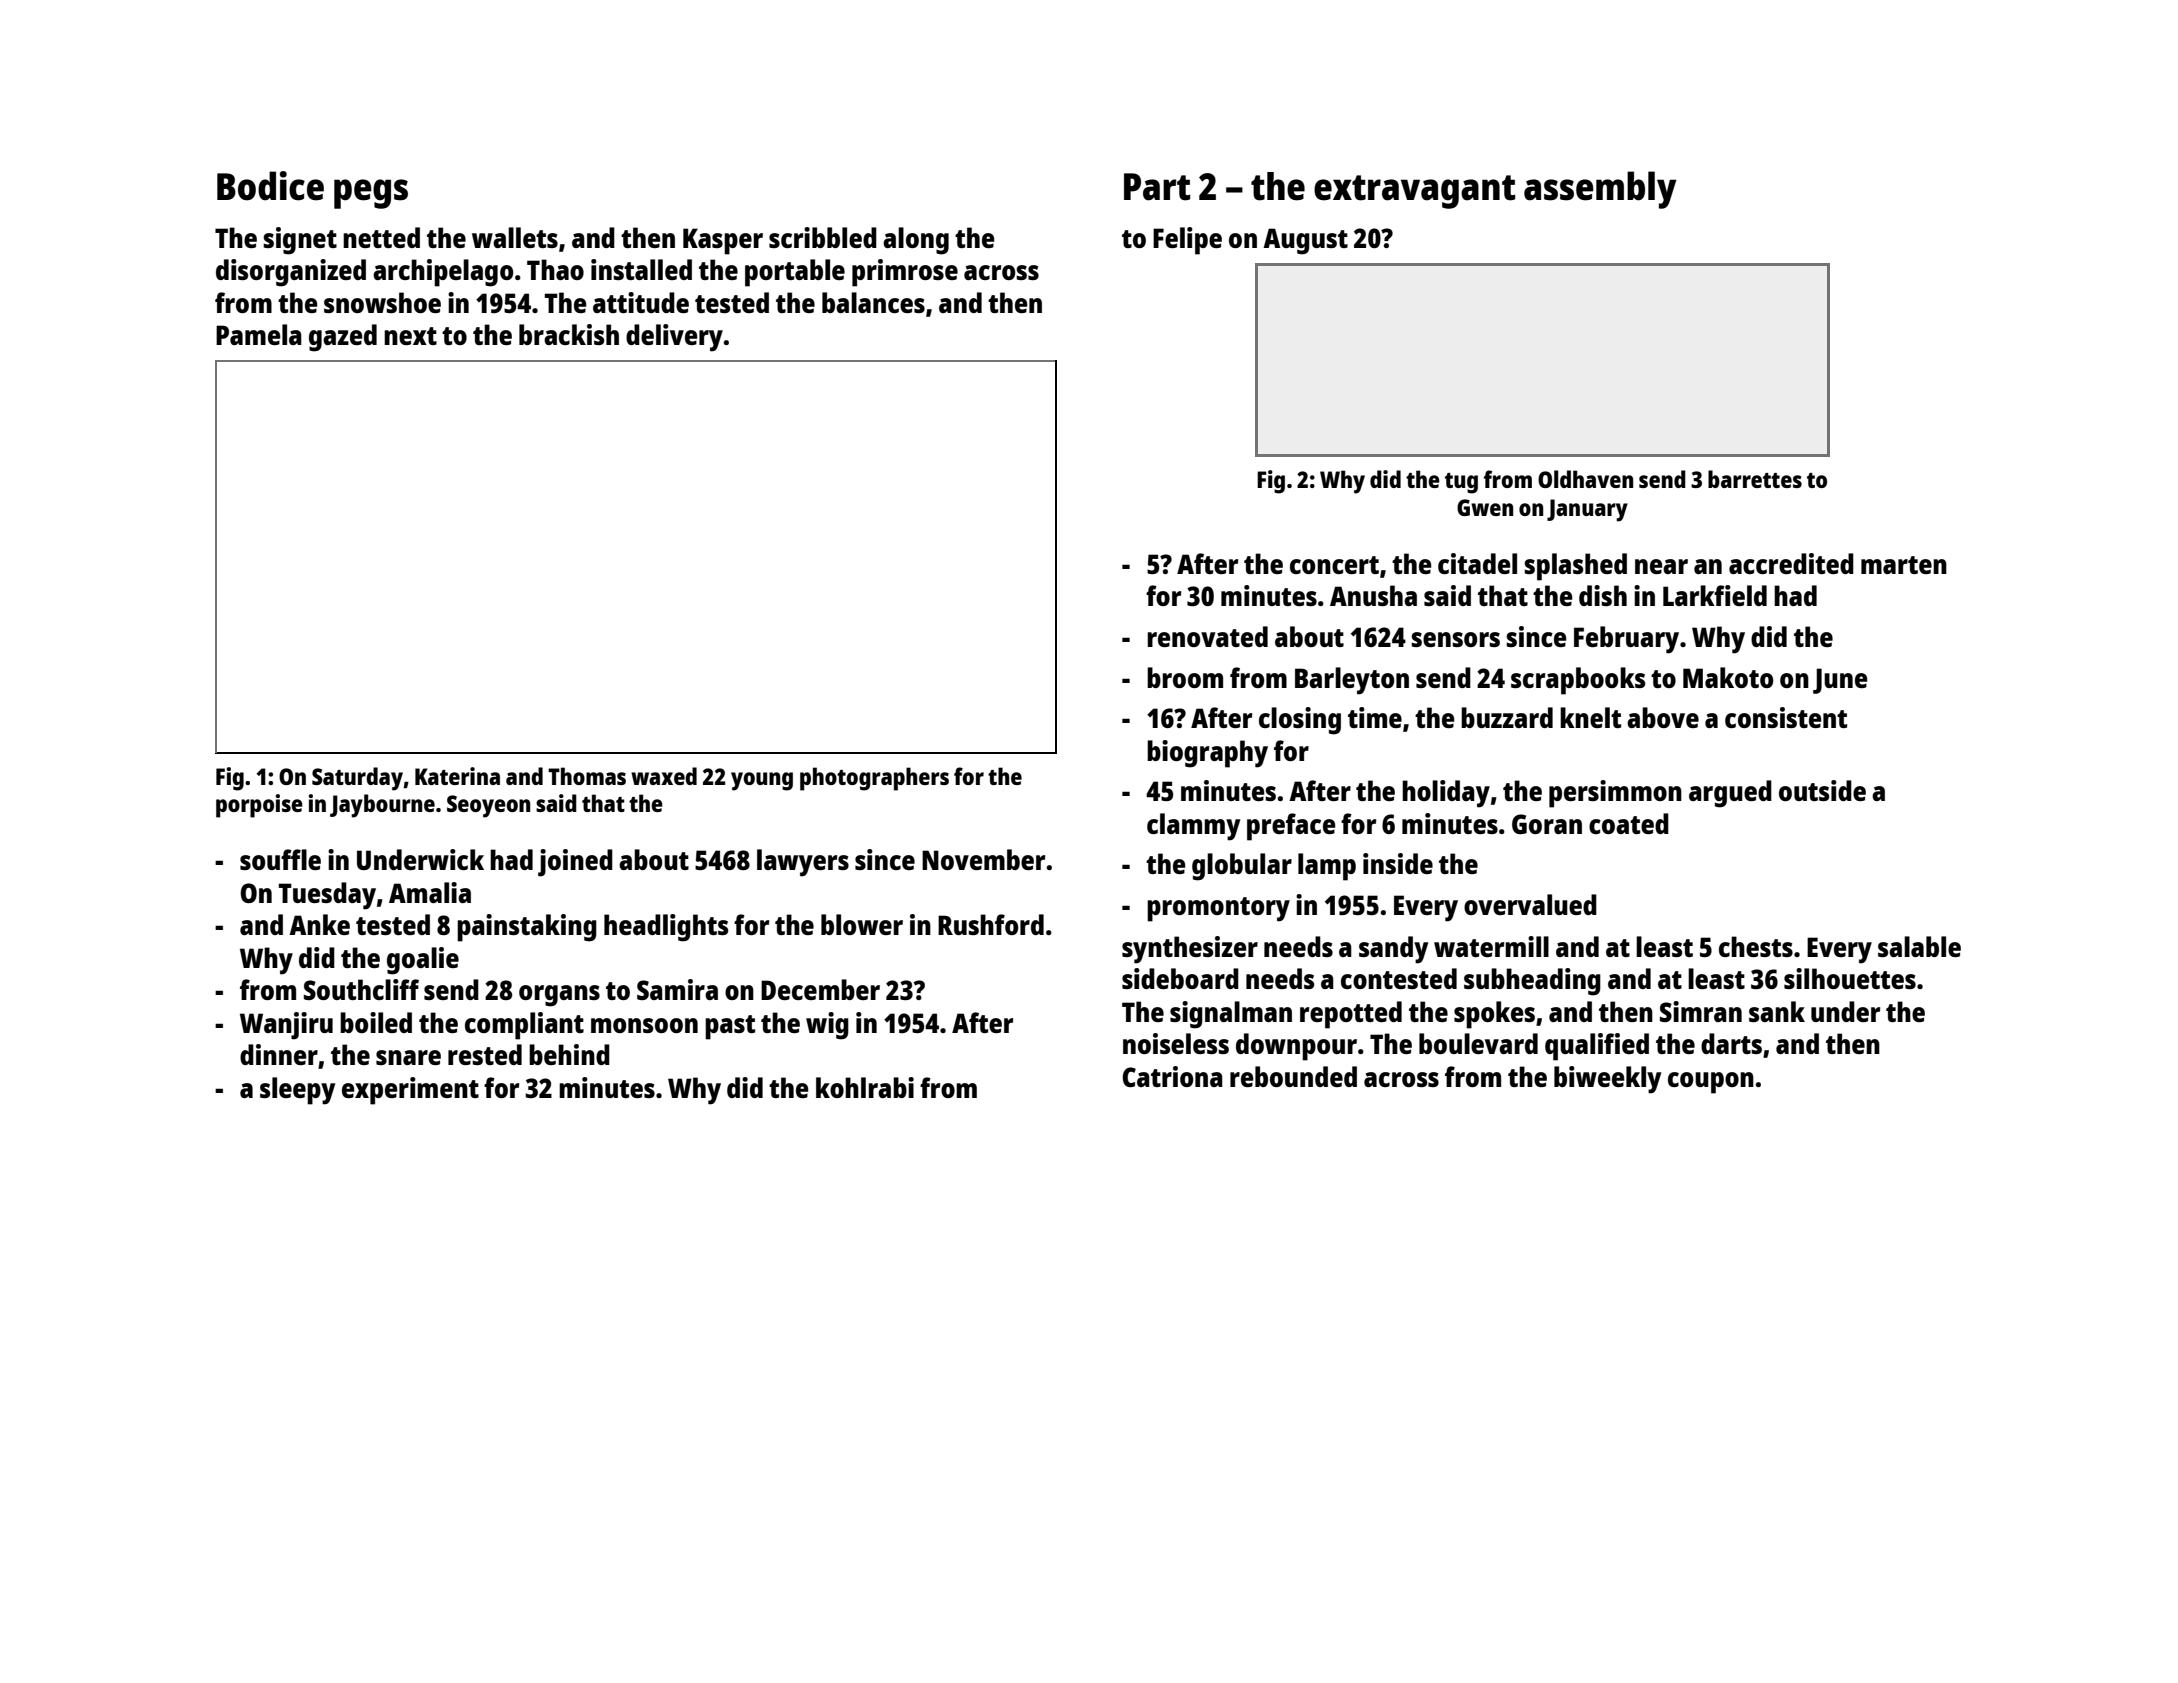 The height and width of the image is (1683, 2178). I want to click on dinner, so click(279, 1054).
